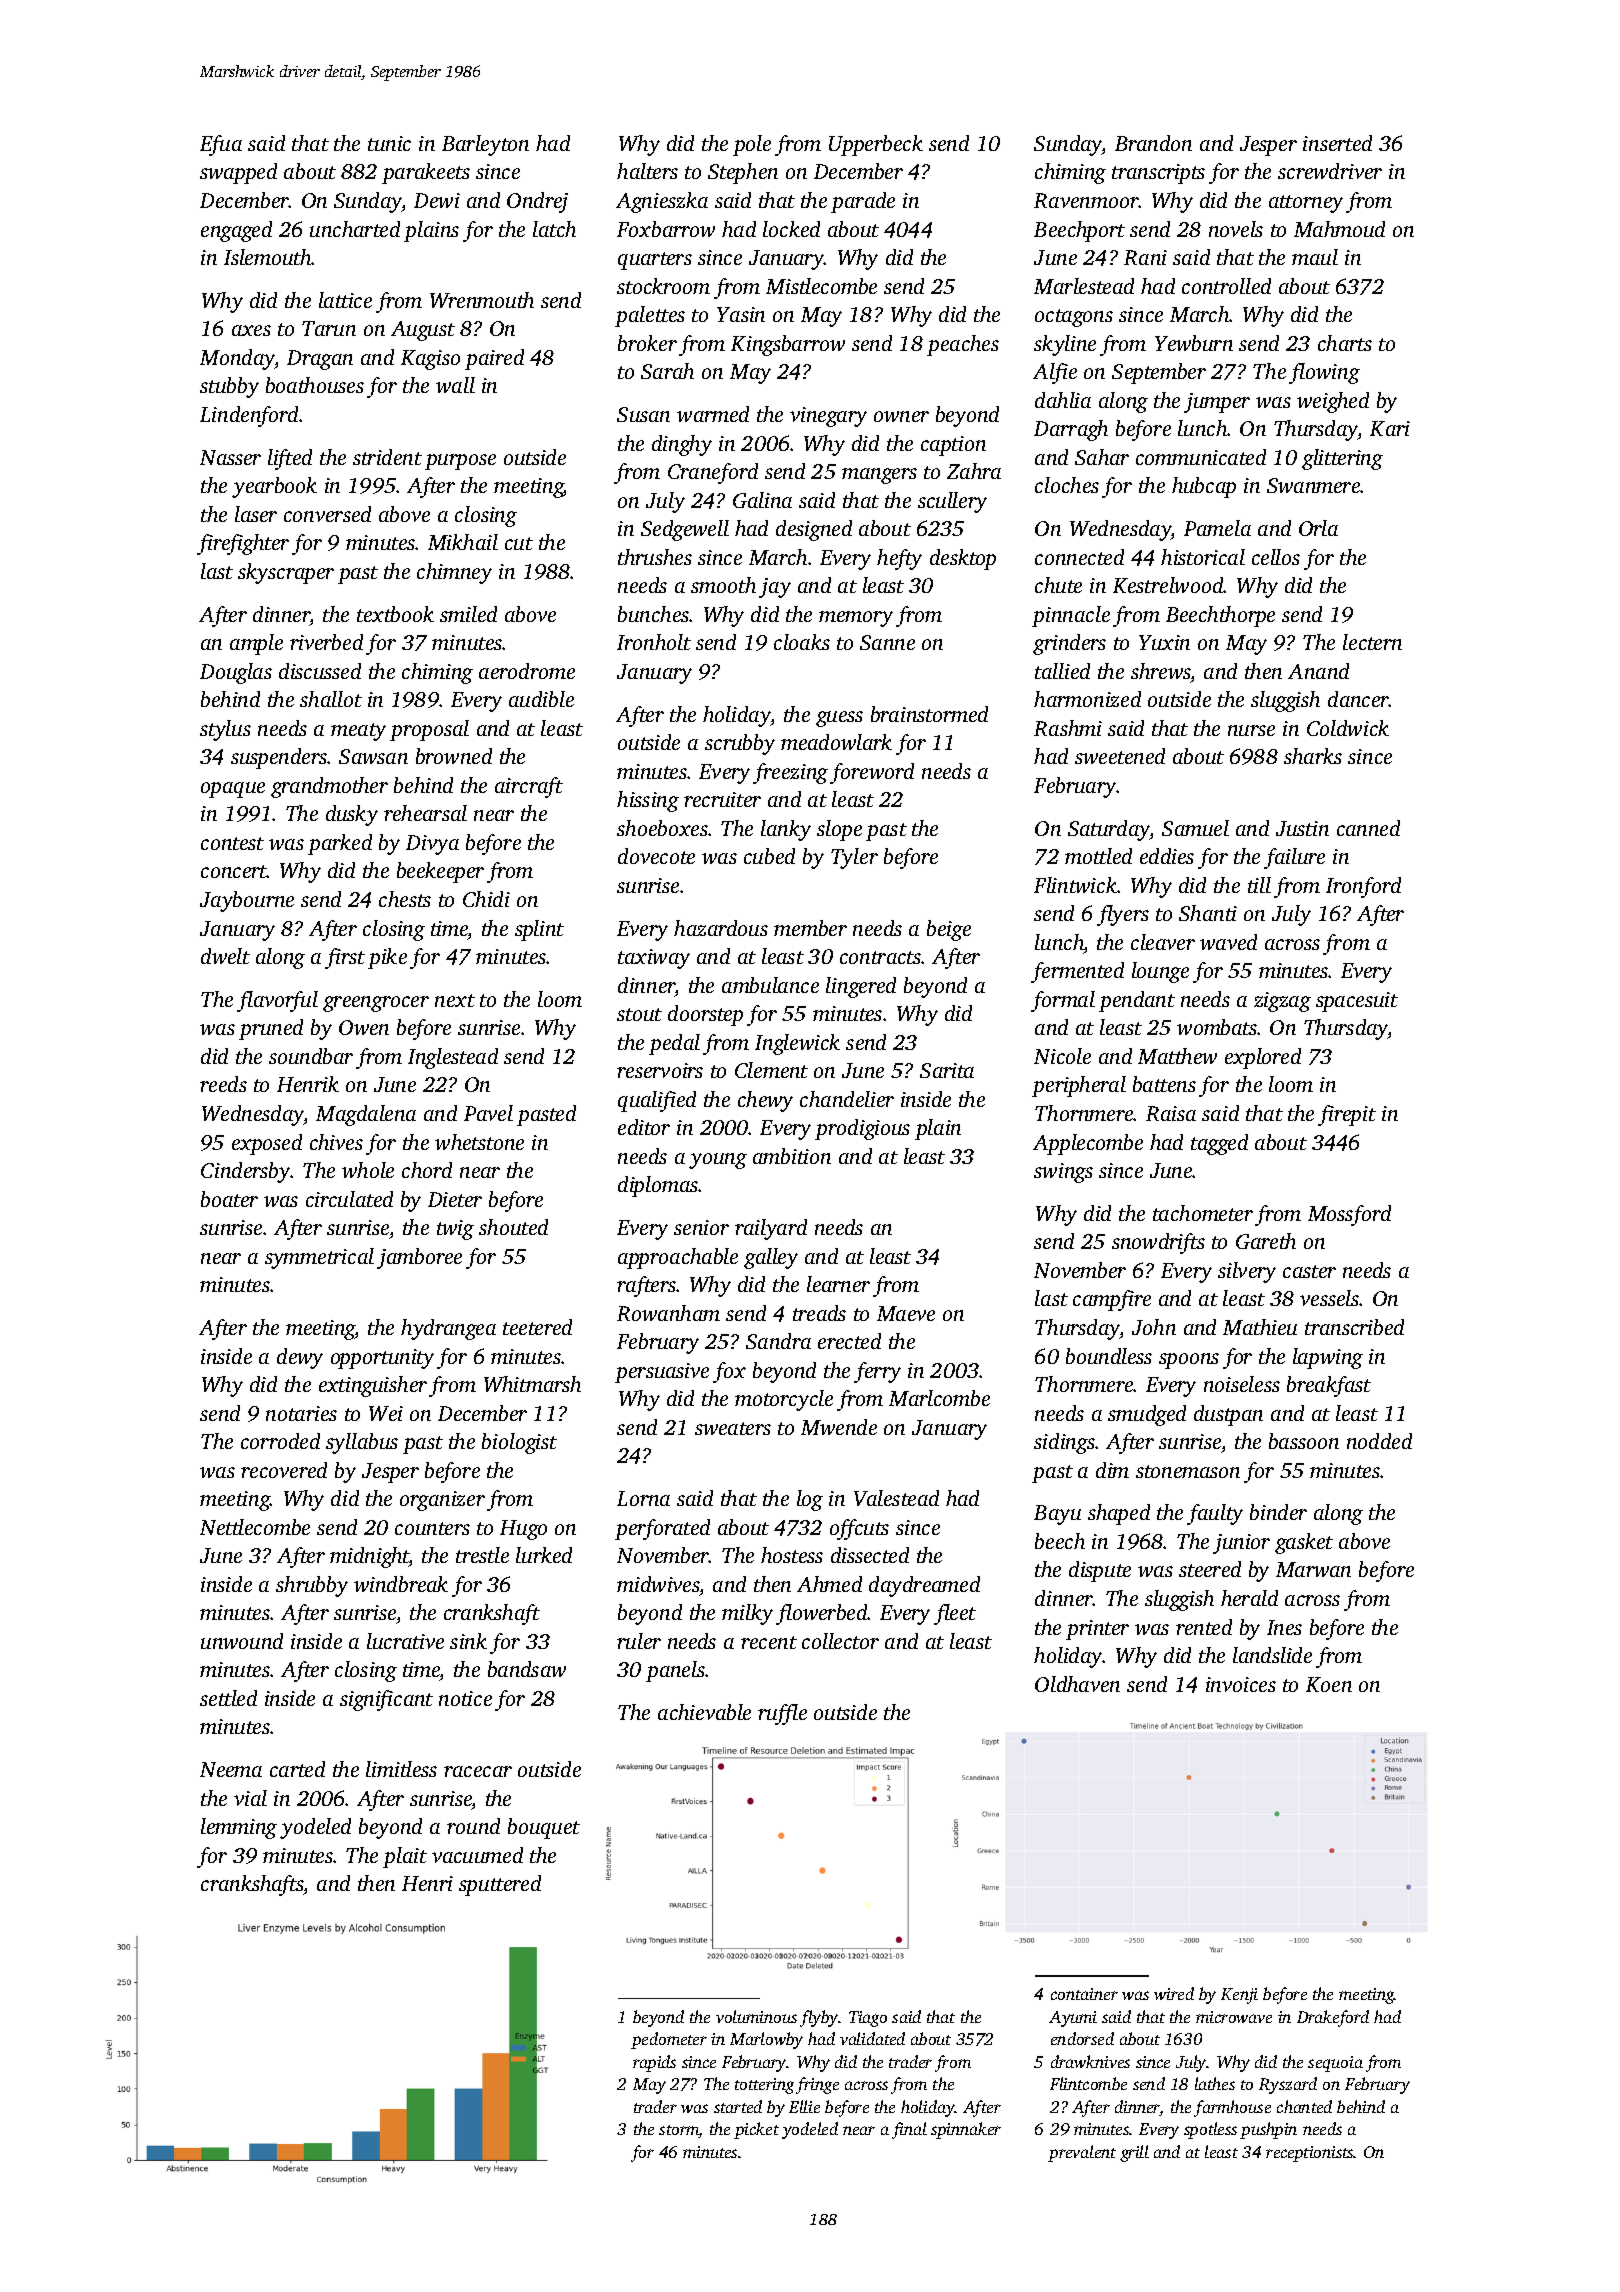 The width and height of the screenshot is (1620, 2292). I want to click on Marlcombe, so click(939, 1398).
